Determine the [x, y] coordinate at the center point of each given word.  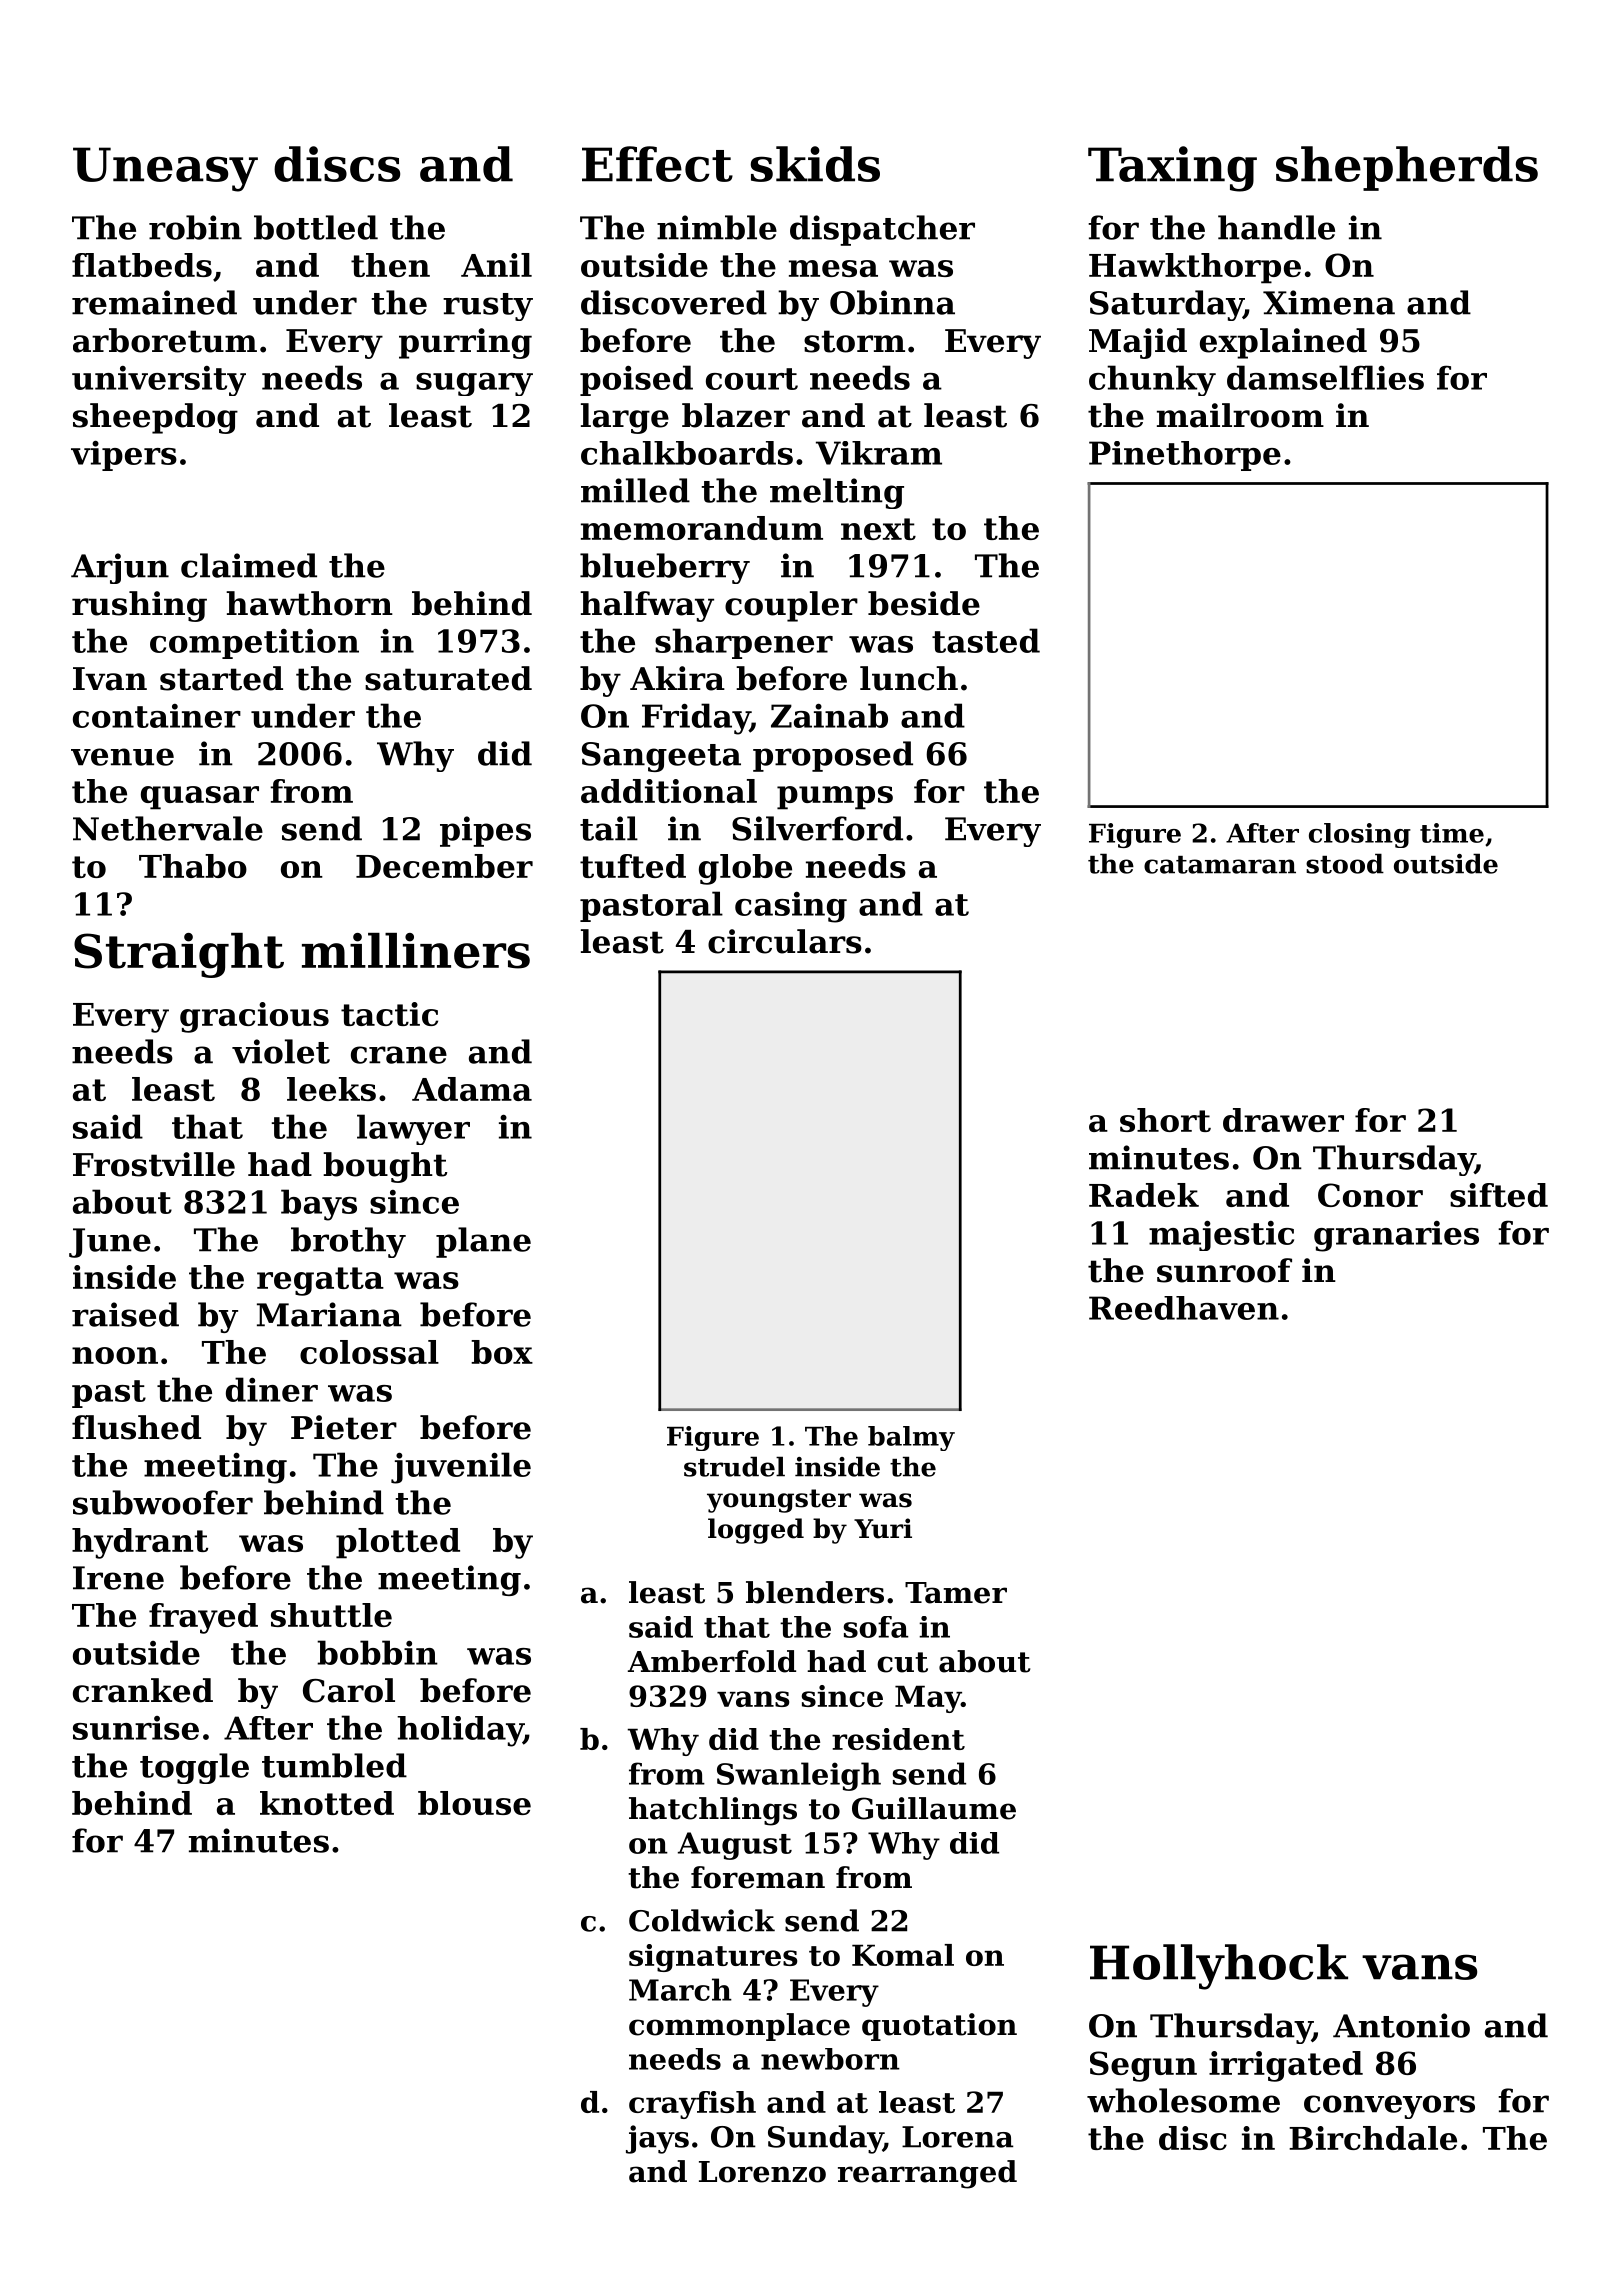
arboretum [165, 340]
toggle [194, 1768]
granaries [1396, 1236]
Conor [1370, 1195]
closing [1360, 835]
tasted [986, 640]
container [157, 716]
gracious [254, 1017]
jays [657, 2139]
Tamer [956, 1593]
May [928, 1699]
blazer [736, 415]
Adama [472, 1089]
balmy [911, 1438]
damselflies [1325, 377]
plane [483, 1242]
